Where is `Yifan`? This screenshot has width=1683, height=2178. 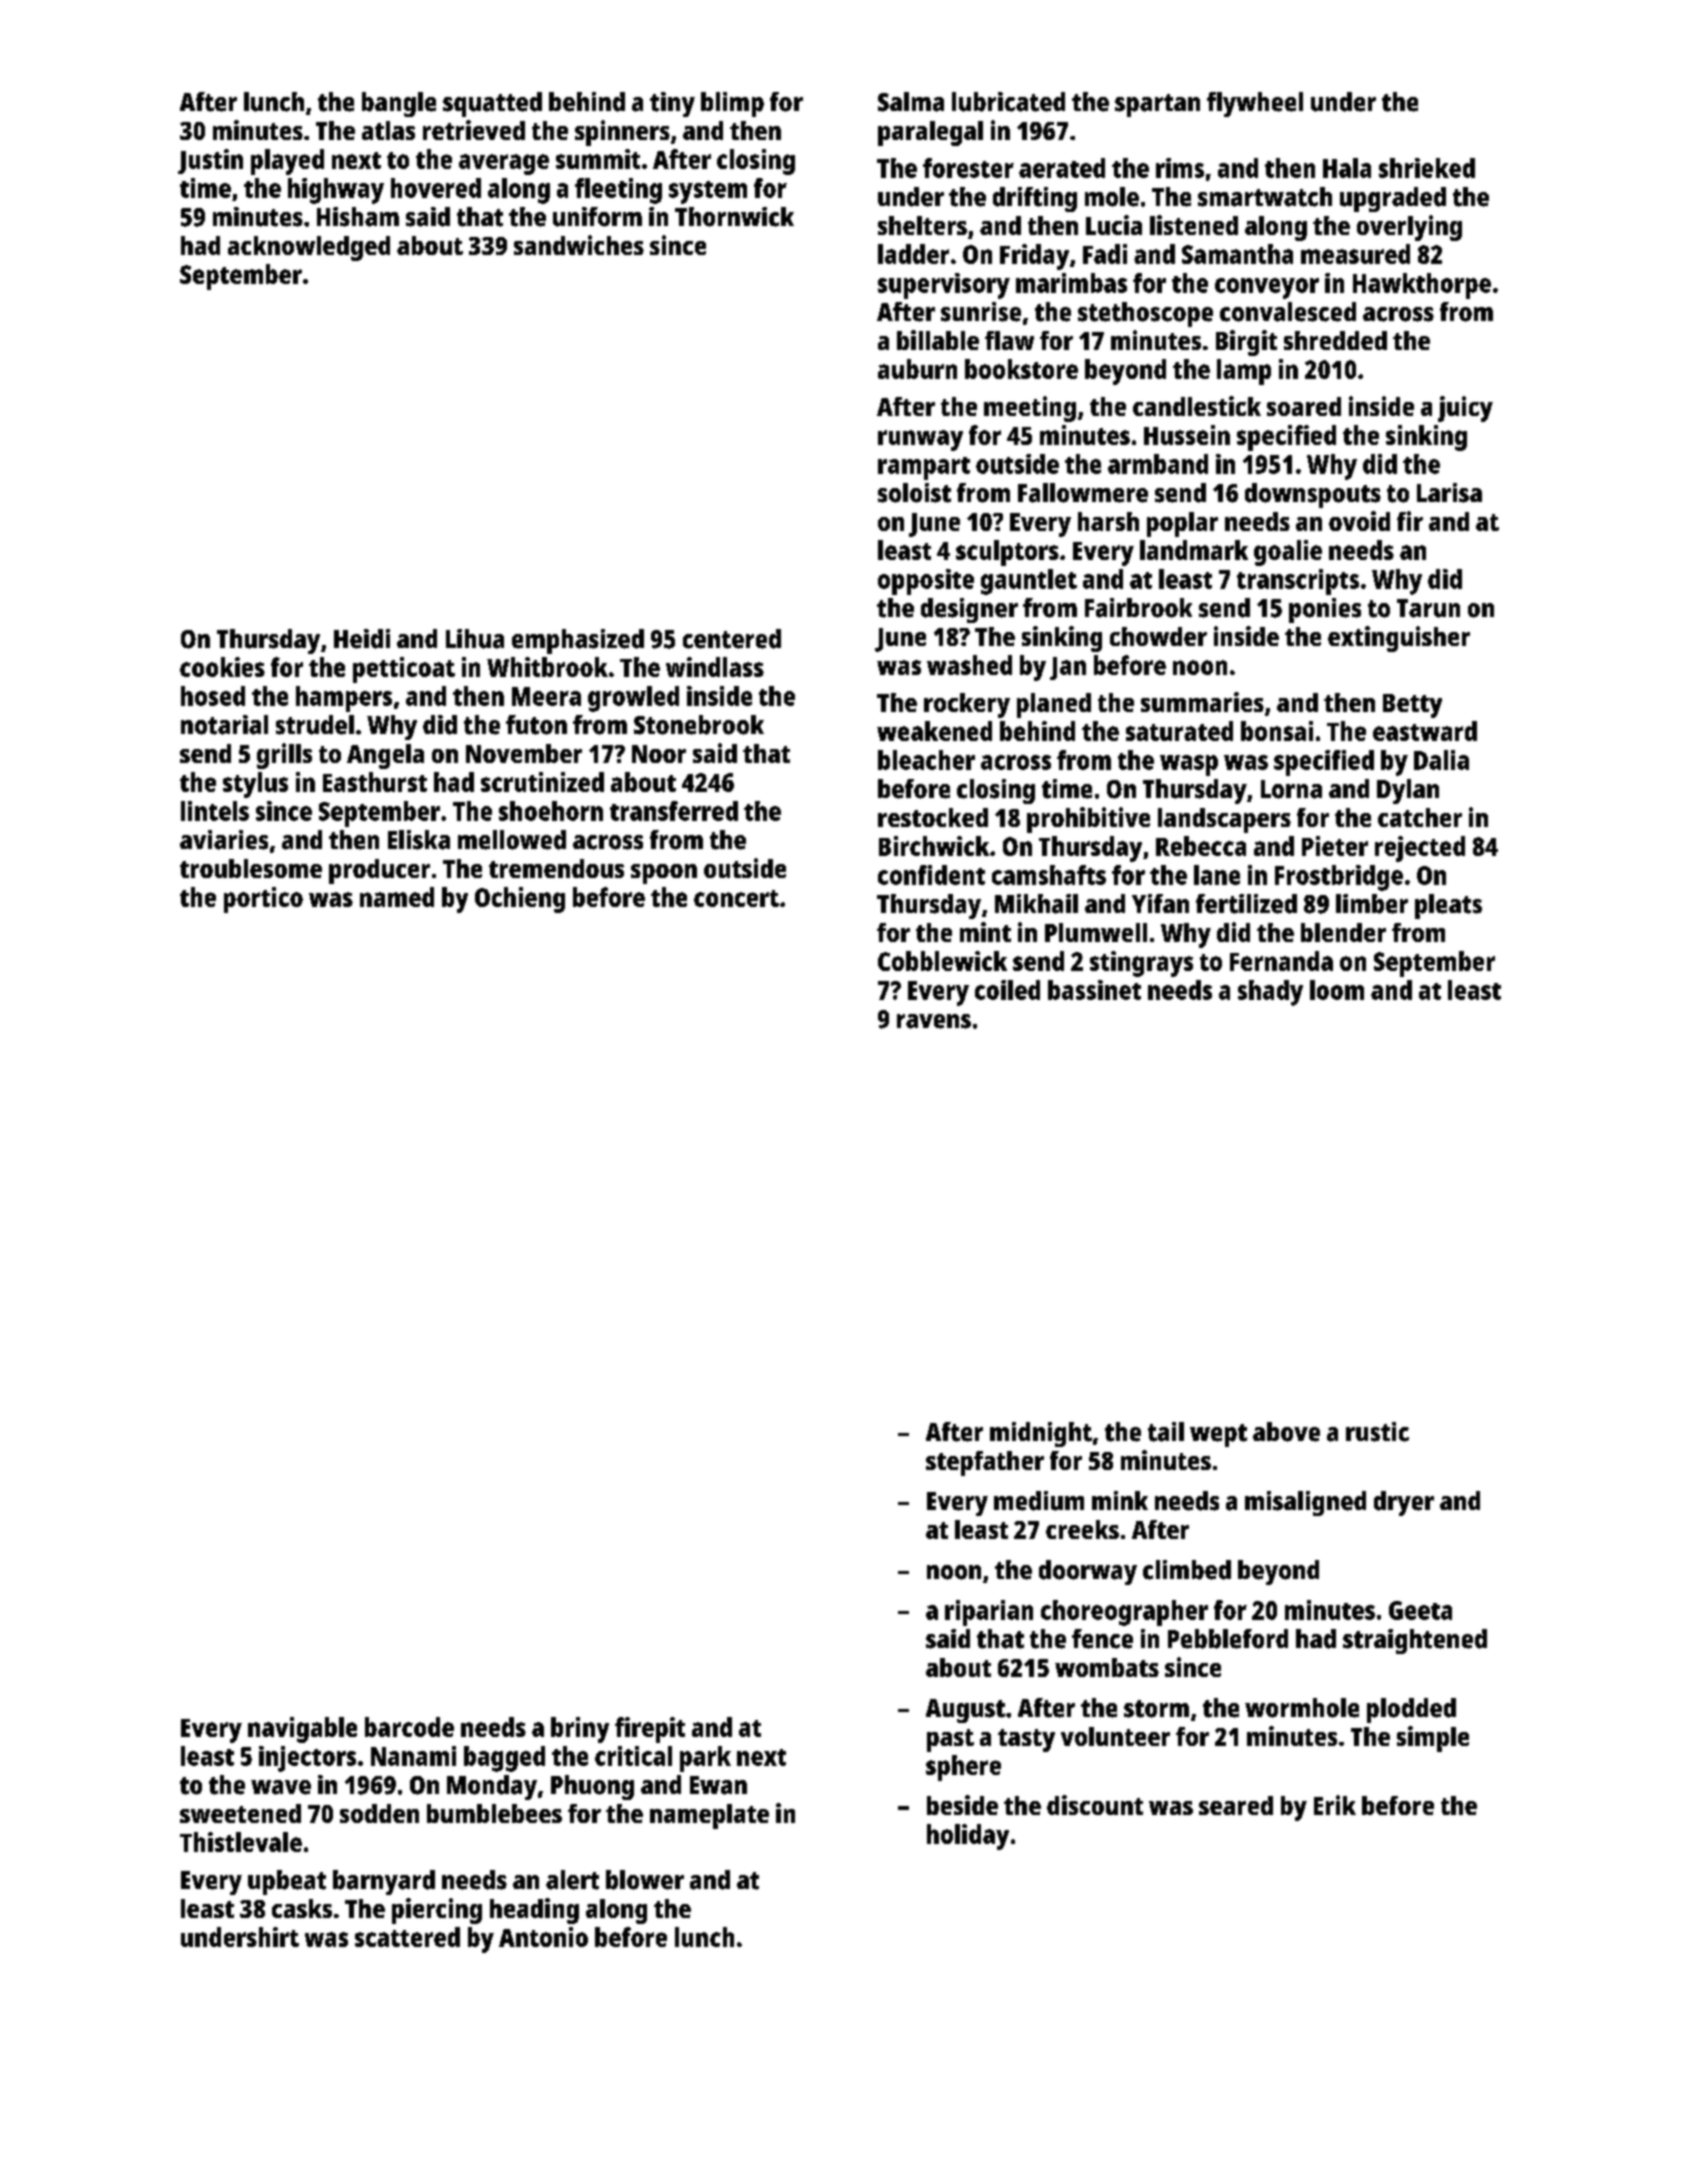 Yifan is located at coordinates (1160, 903).
